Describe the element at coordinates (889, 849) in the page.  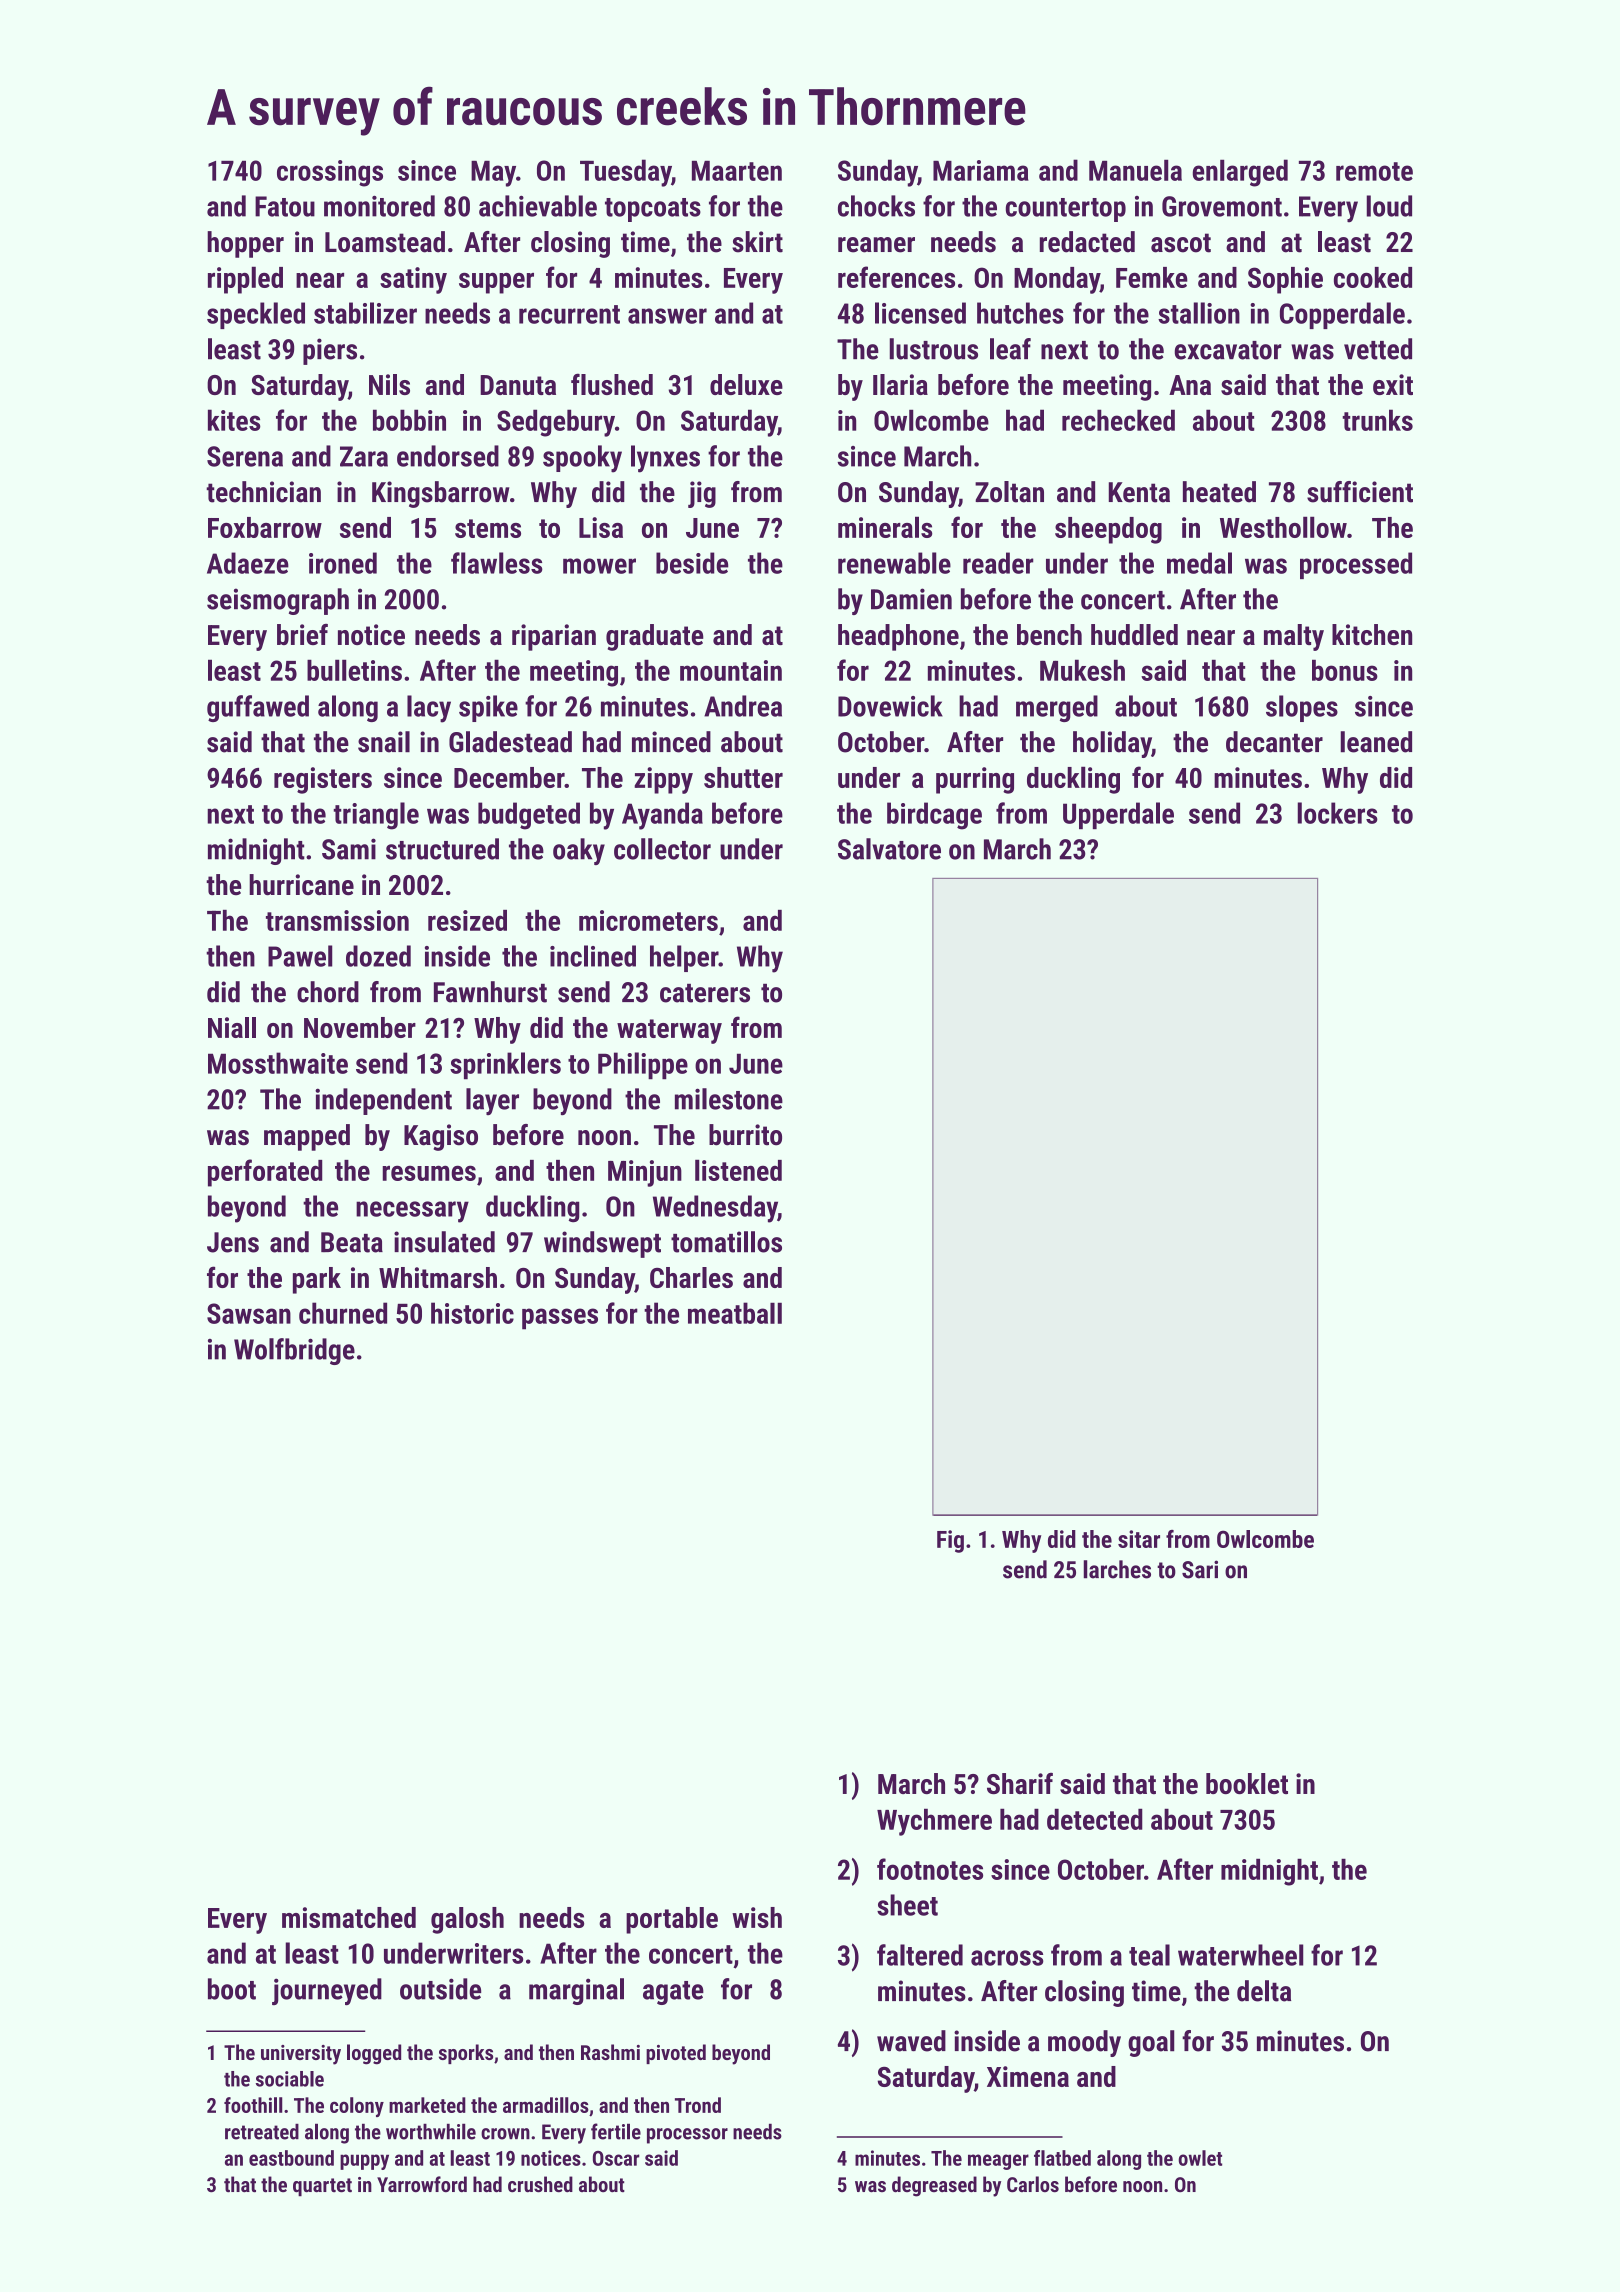
I see `Salvatore` at that location.
